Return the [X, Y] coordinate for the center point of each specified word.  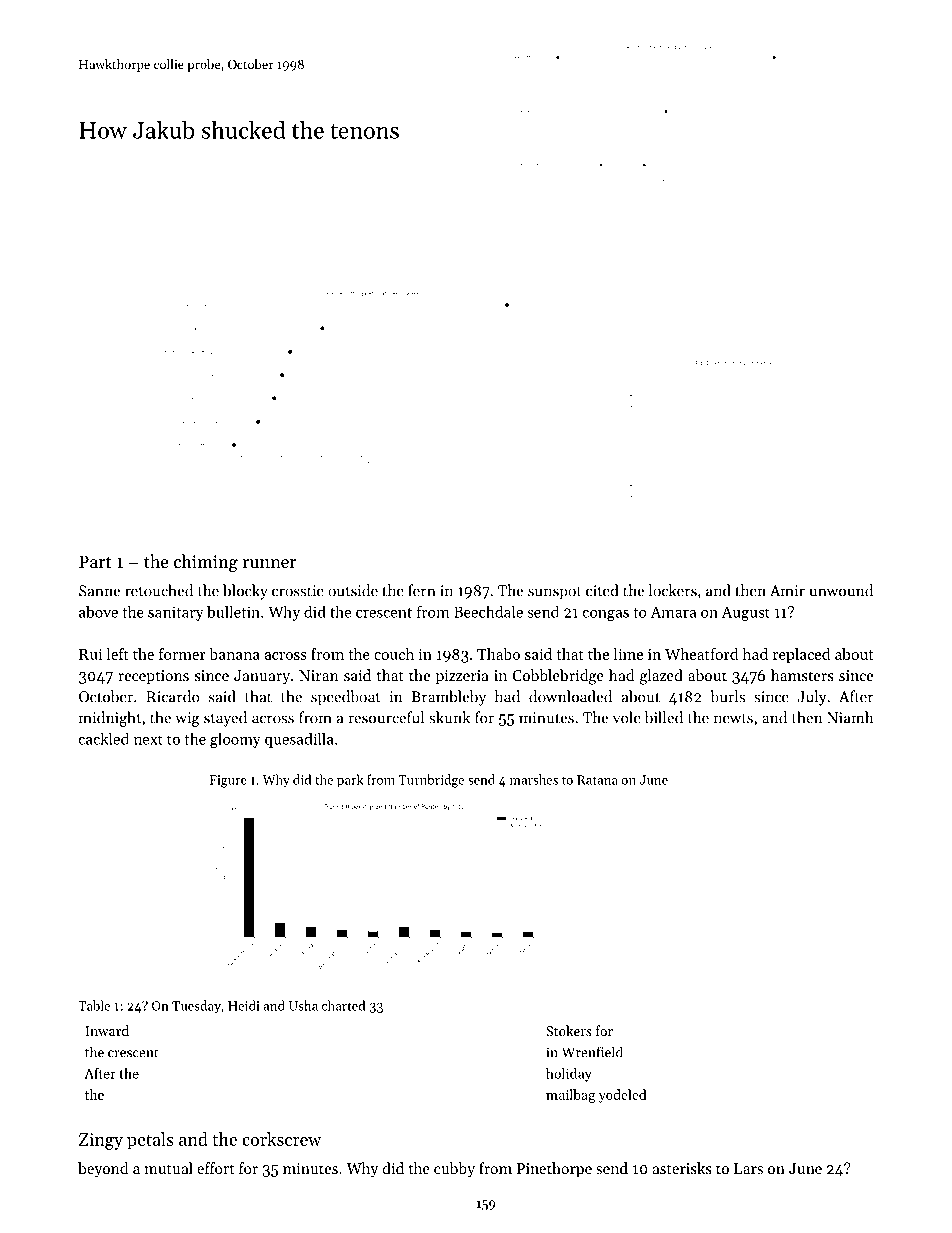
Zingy [101, 1141]
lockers [673, 590]
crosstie [298, 591]
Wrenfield [592, 1052]
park [350, 781]
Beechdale [488, 612]
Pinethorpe [554, 1169]
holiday [569, 1075]
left [117, 654]
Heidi [244, 1005]
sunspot [555, 593]
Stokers [569, 1030]
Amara [673, 612]
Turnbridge [431, 781]
